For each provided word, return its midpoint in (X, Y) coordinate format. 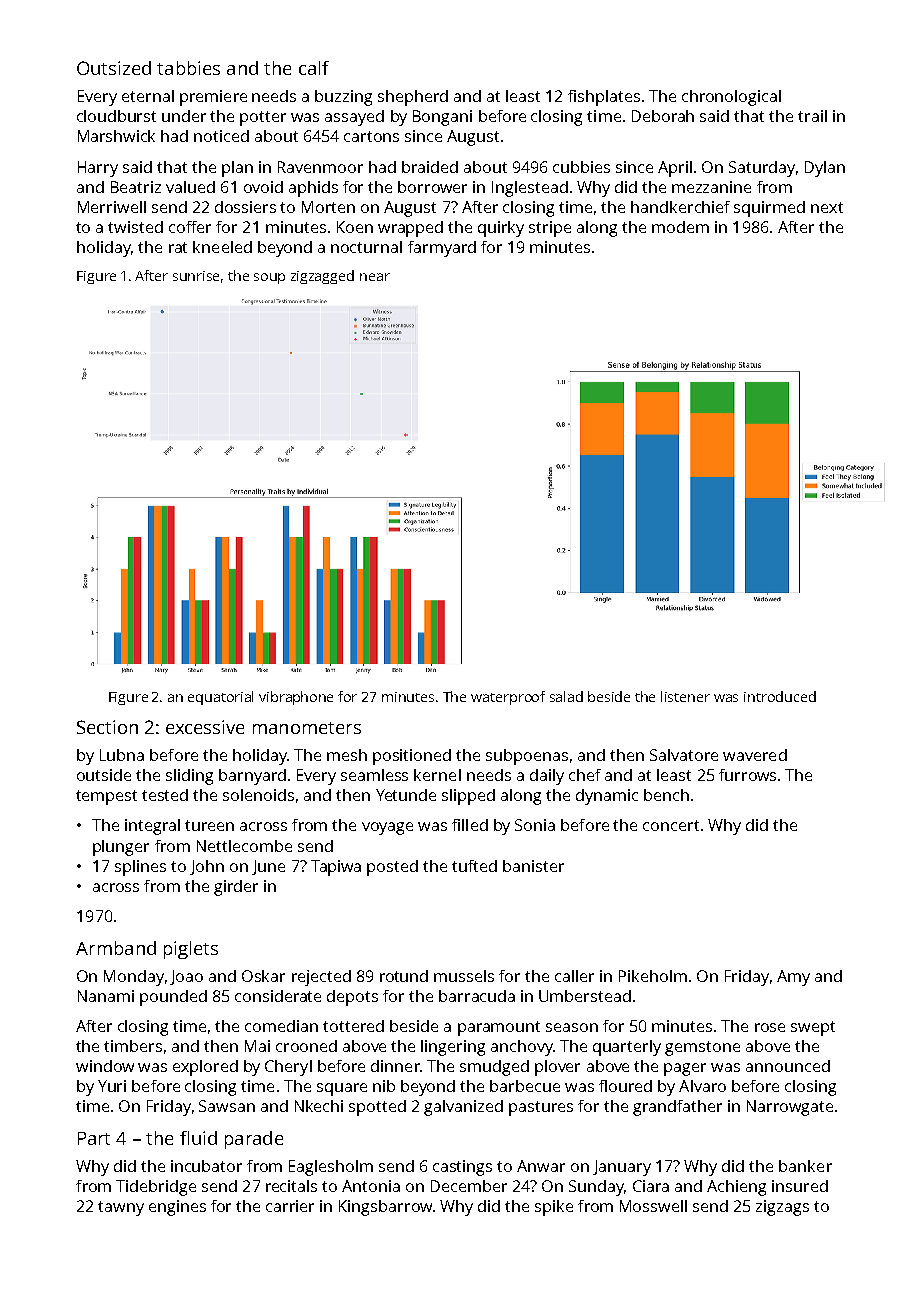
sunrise (196, 276)
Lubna (122, 755)
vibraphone (296, 698)
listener (685, 696)
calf (314, 68)
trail (812, 116)
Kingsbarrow (385, 1208)
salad (566, 696)
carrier (290, 1206)
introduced (780, 696)
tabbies (188, 68)
